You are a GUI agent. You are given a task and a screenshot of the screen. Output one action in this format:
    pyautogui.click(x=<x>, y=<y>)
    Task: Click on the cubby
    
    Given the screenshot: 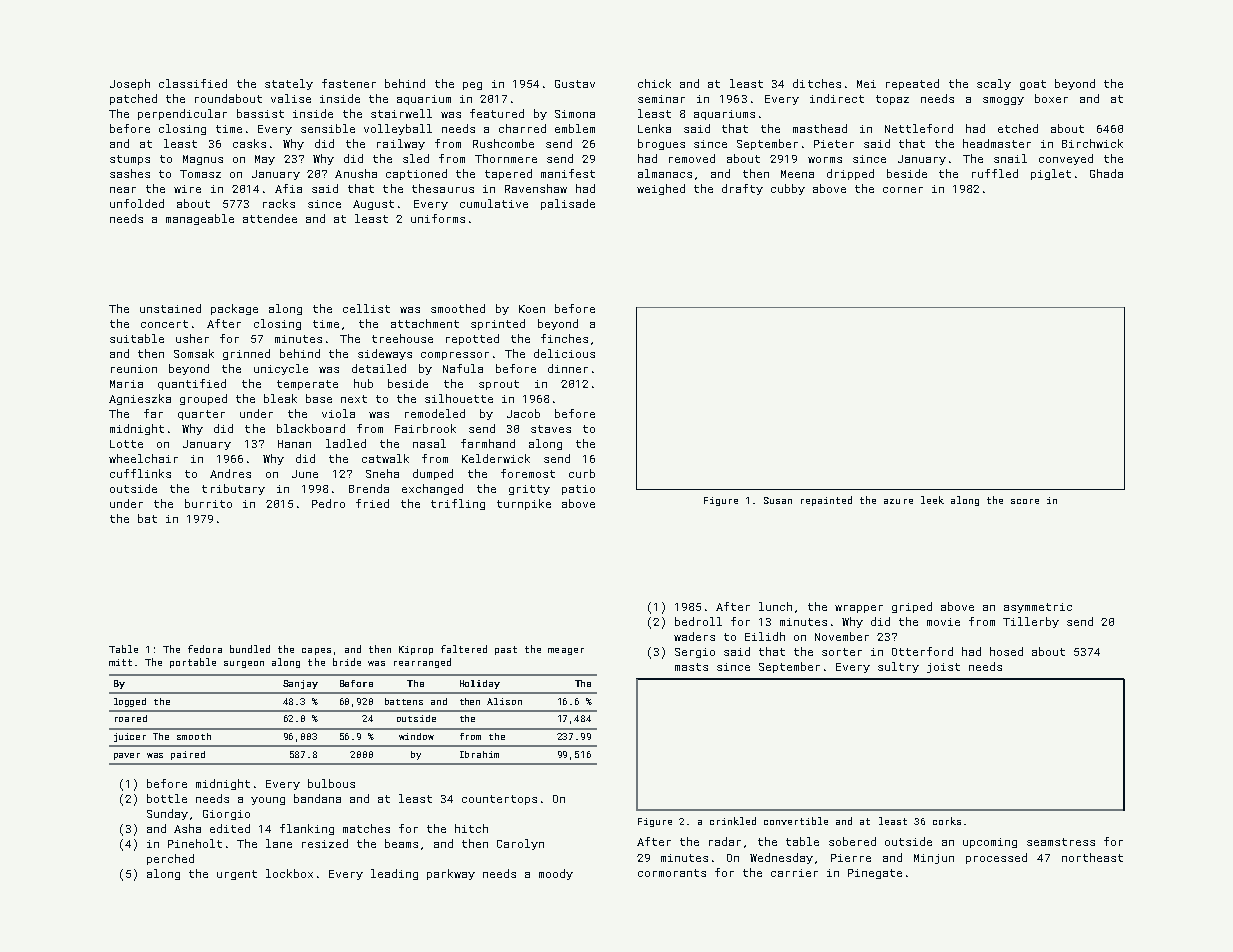 What is the action you would take?
    pyautogui.click(x=788, y=189)
